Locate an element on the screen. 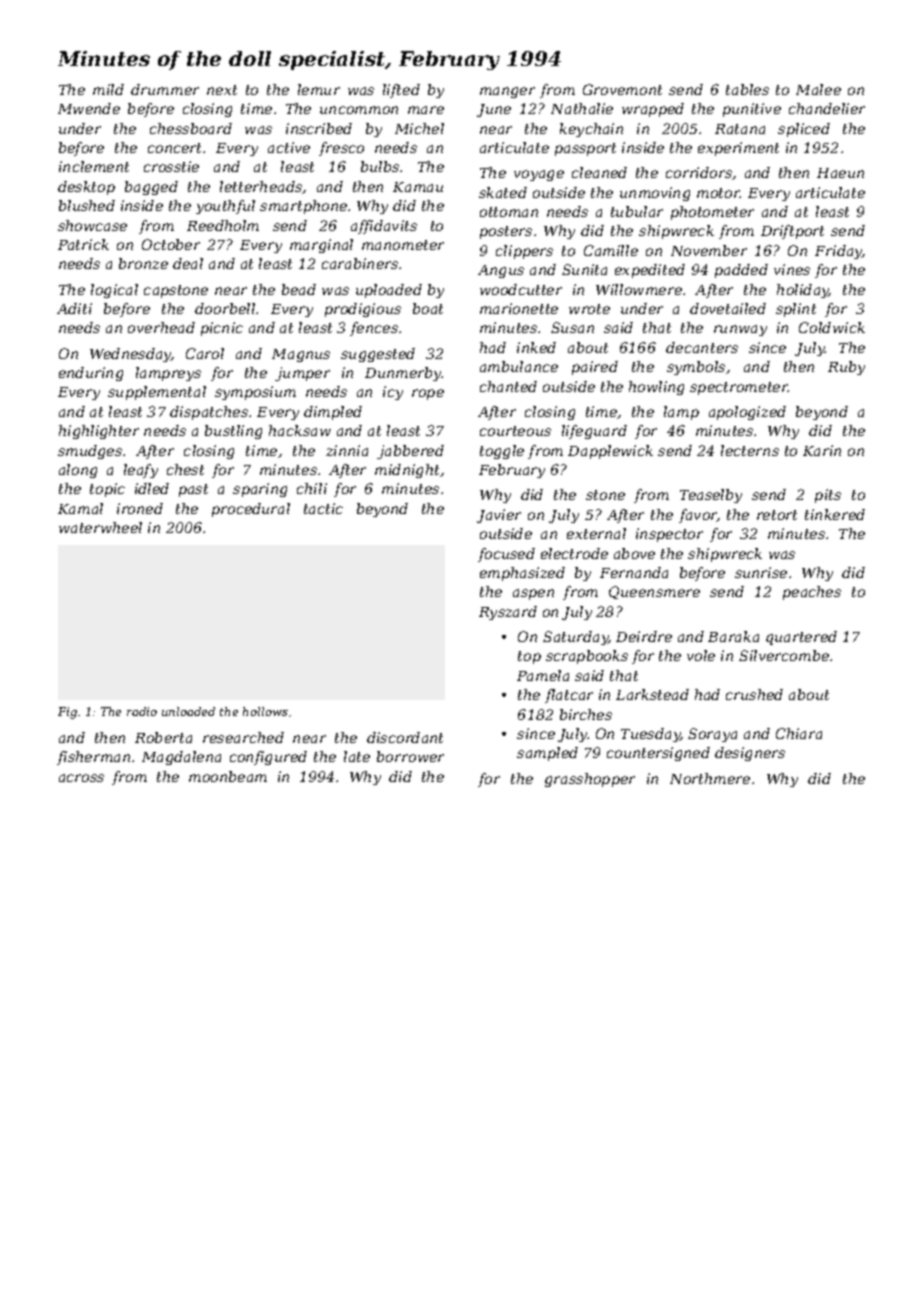 Image resolution: width=924 pixels, height=1308 pixels. chandelier is located at coordinates (827, 108).
